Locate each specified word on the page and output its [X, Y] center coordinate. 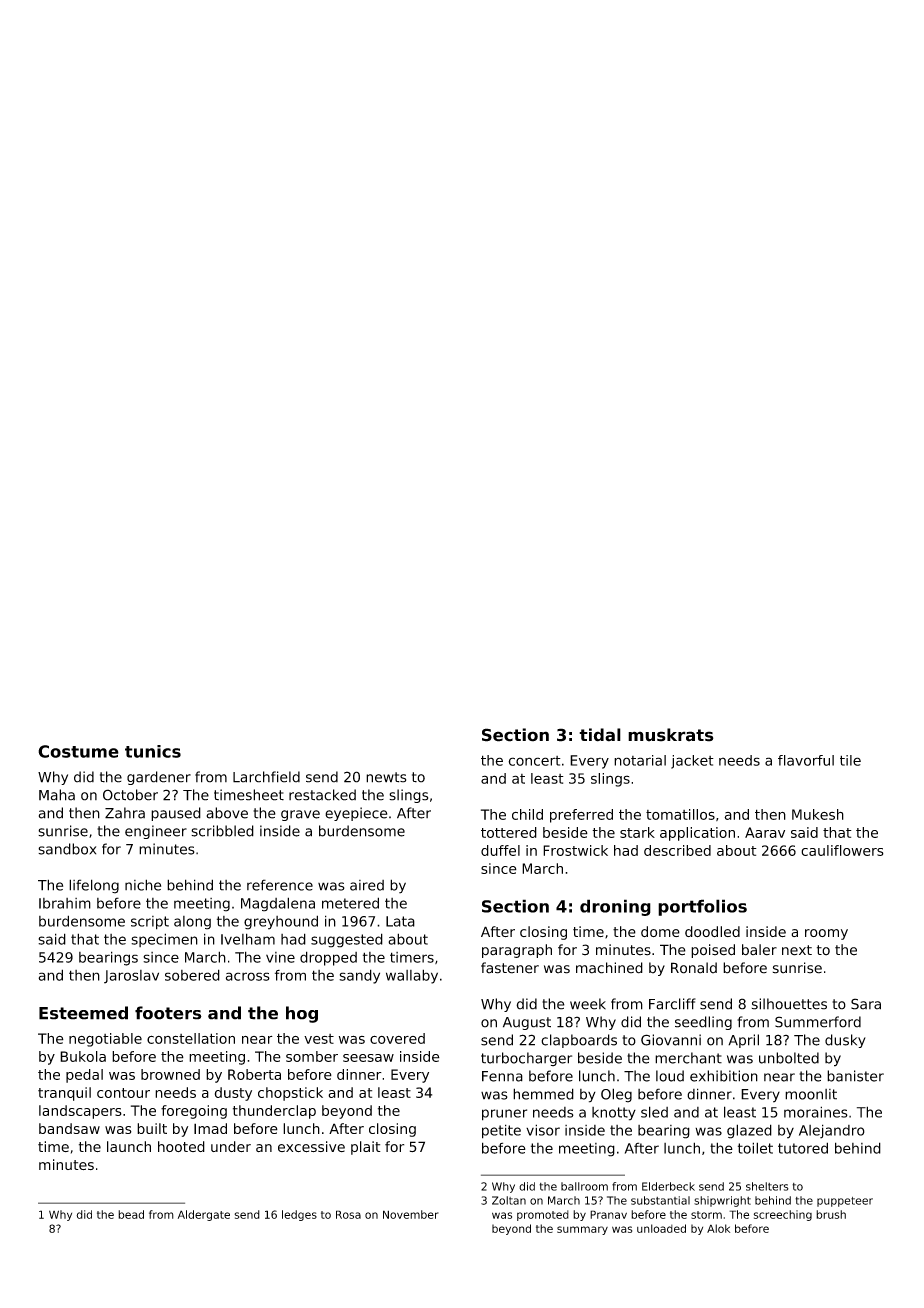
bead [131, 1214]
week [588, 1004]
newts [386, 777]
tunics [153, 751]
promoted [543, 1215]
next [797, 950]
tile [850, 760]
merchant [688, 1058]
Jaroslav [131, 977]
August [527, 1023]
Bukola [83, 1056]
